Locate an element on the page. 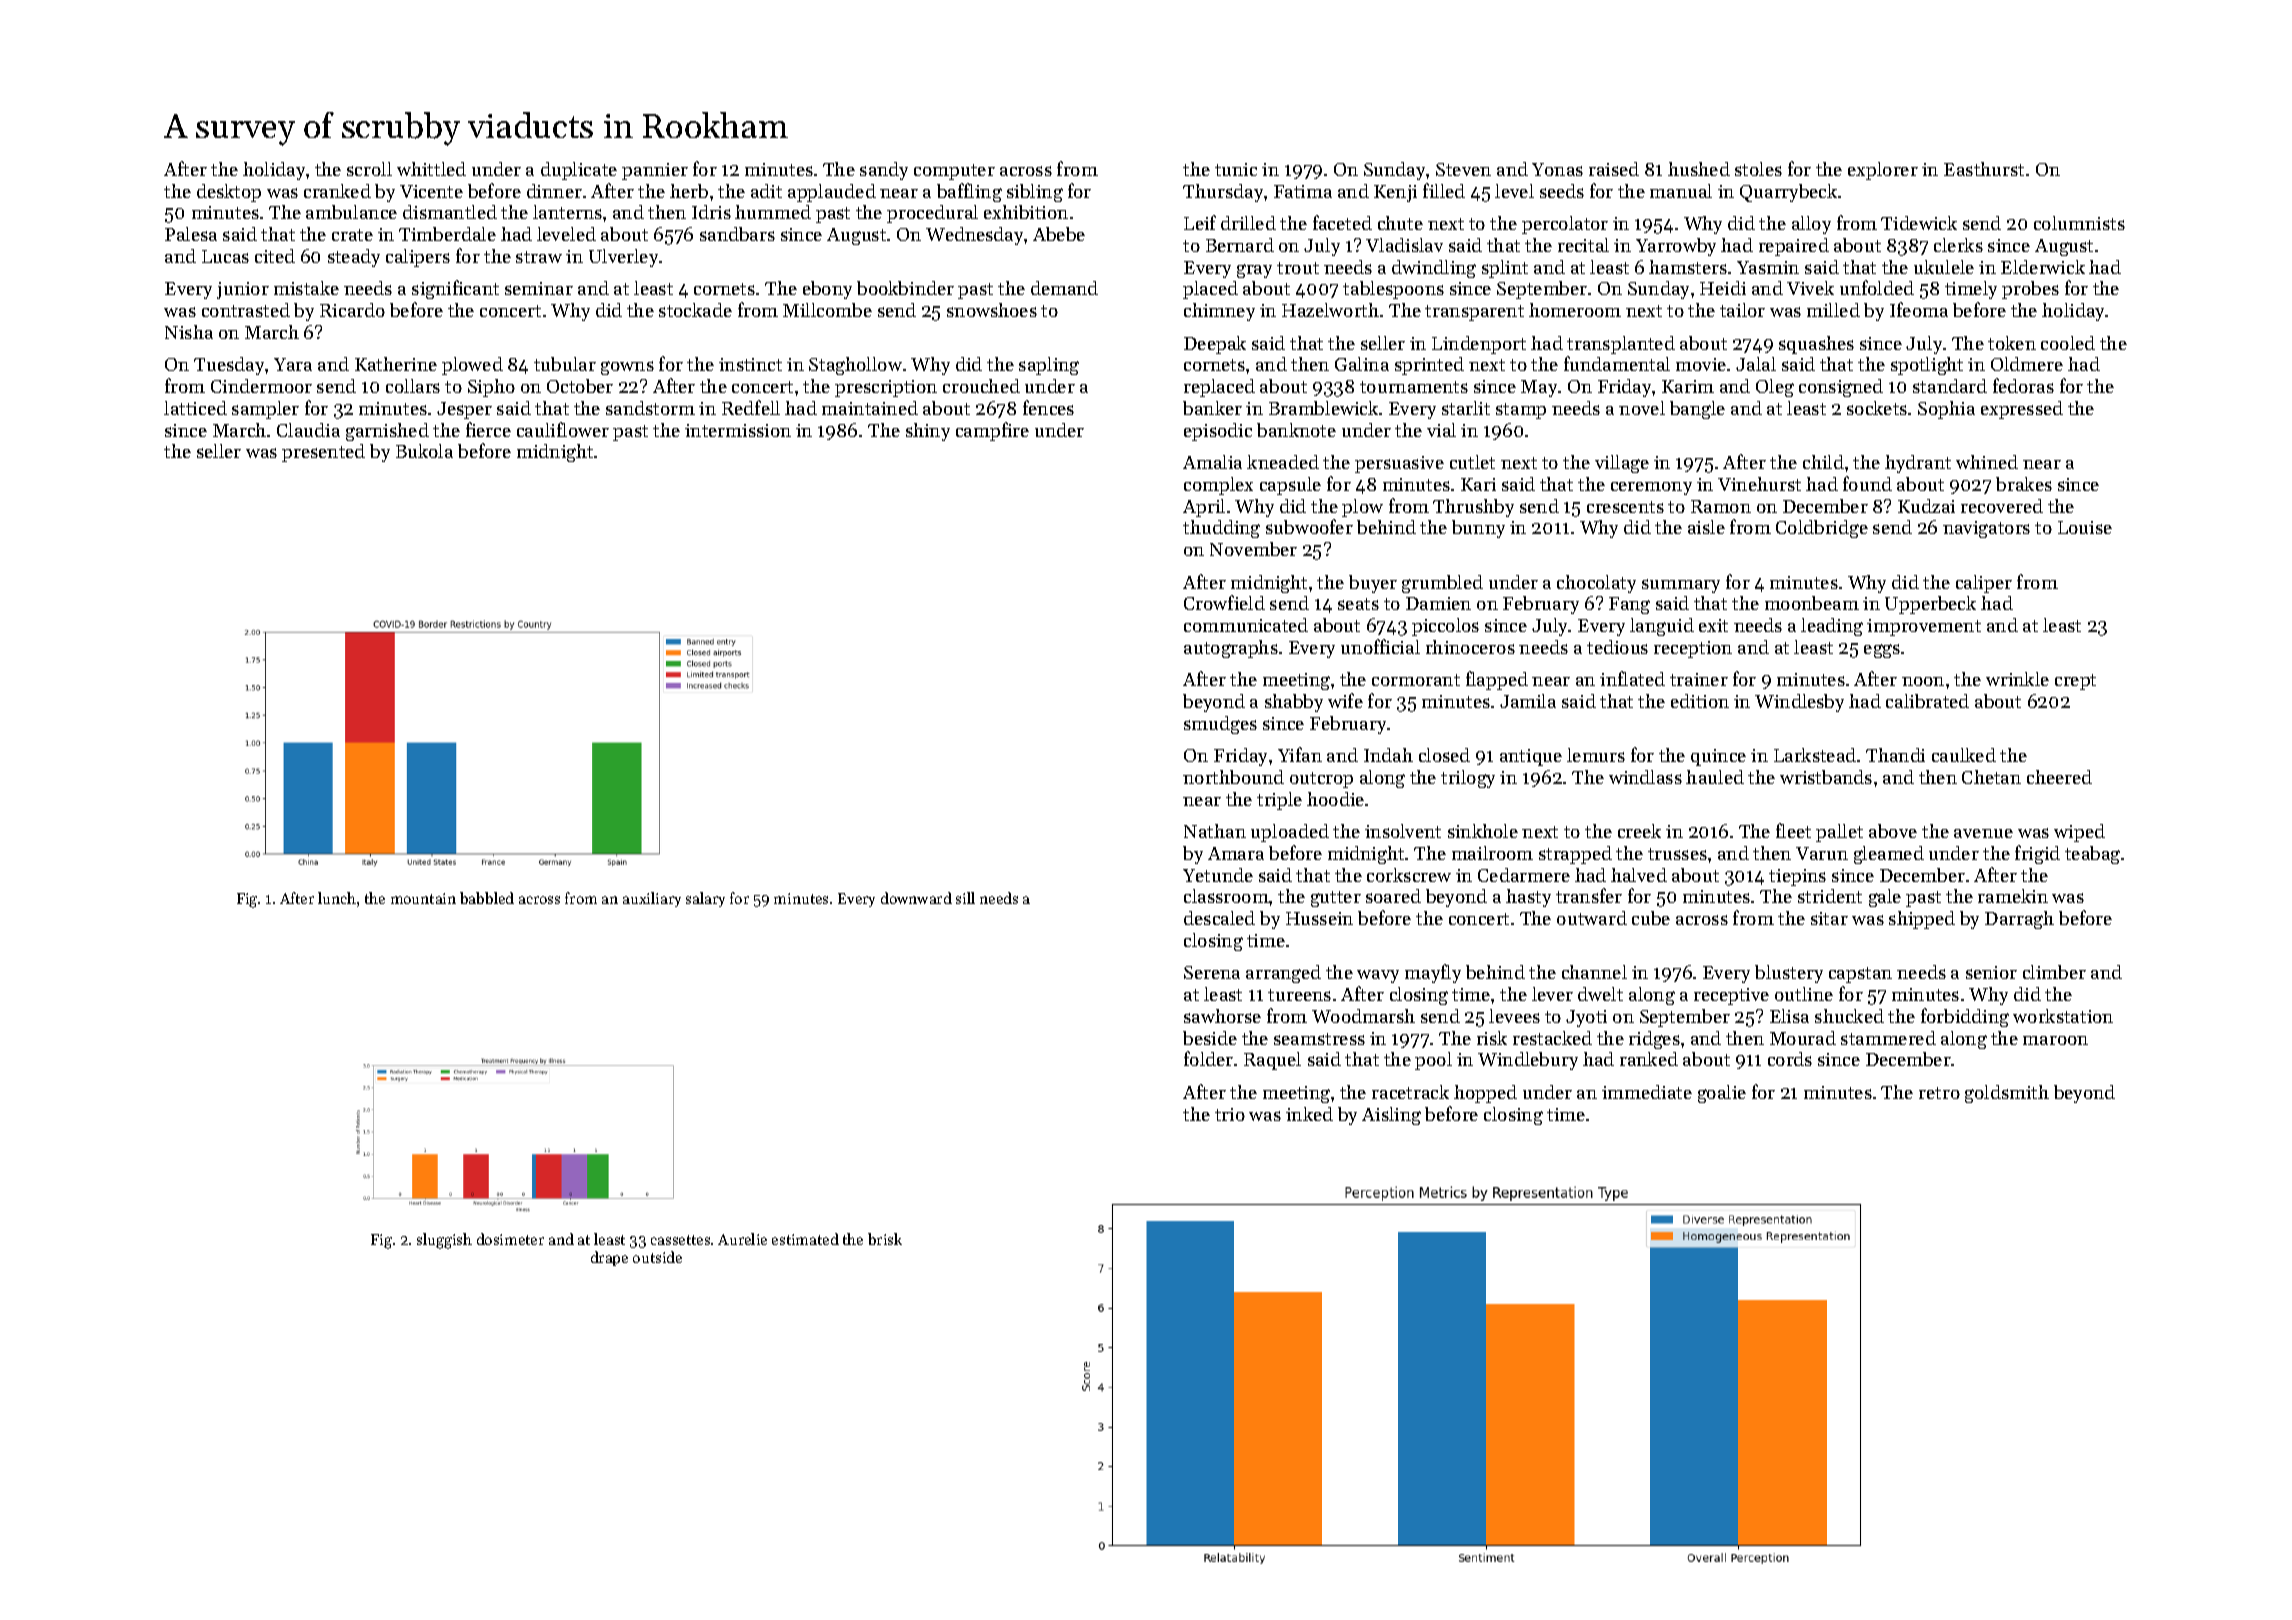  autographs is located at coordinates (1231, 649).
